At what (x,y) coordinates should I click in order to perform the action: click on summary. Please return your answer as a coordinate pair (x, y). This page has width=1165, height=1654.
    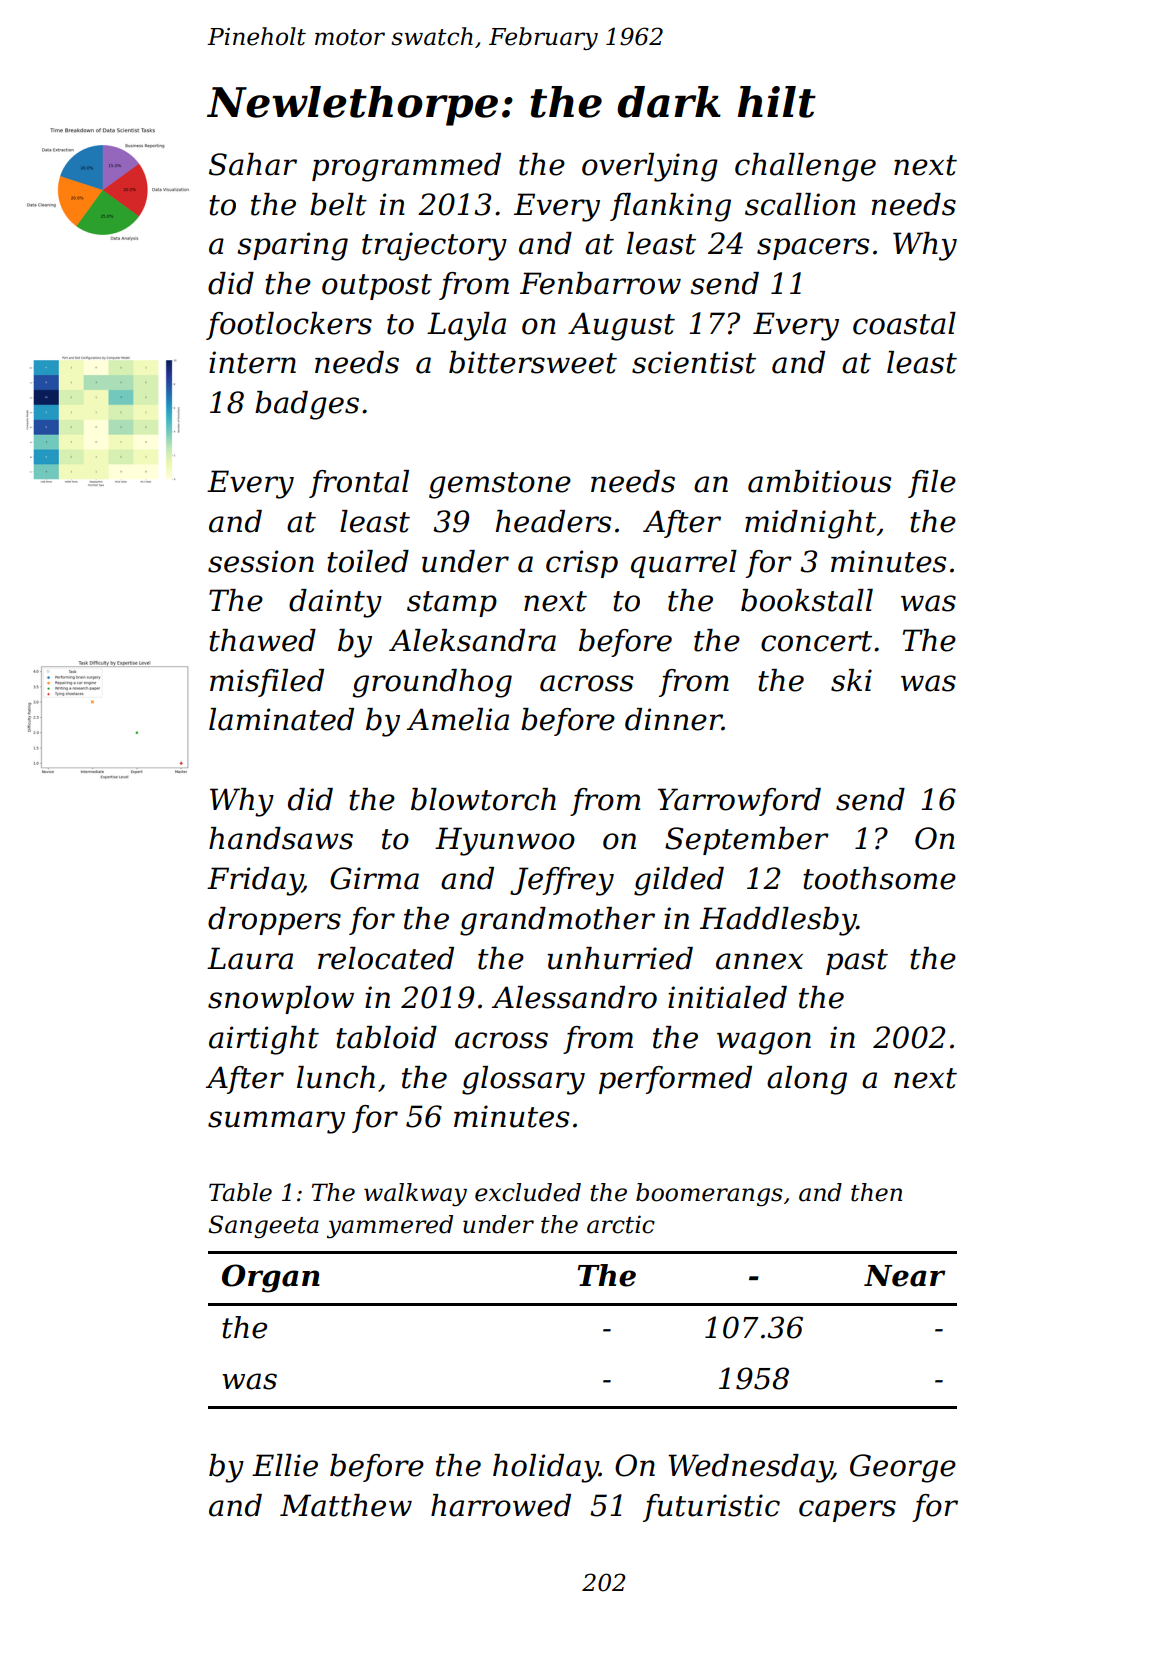
    Looking at the image, I should click on (276, 1122).
